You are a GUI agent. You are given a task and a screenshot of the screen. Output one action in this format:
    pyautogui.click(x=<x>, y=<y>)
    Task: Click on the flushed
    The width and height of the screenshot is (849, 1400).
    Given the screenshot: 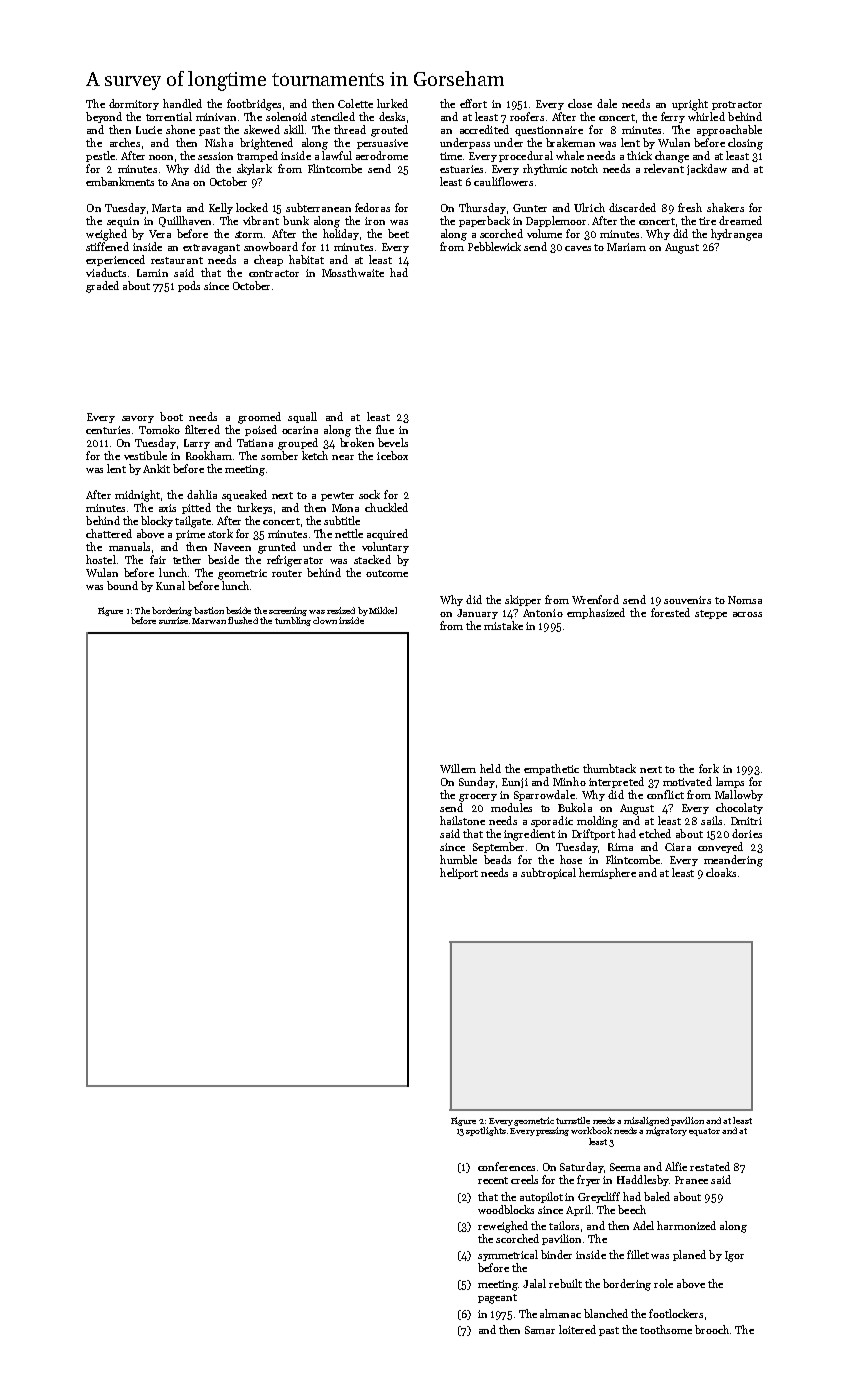 What is the action you would take?
    pyautogui.click(x=243, y=620)
